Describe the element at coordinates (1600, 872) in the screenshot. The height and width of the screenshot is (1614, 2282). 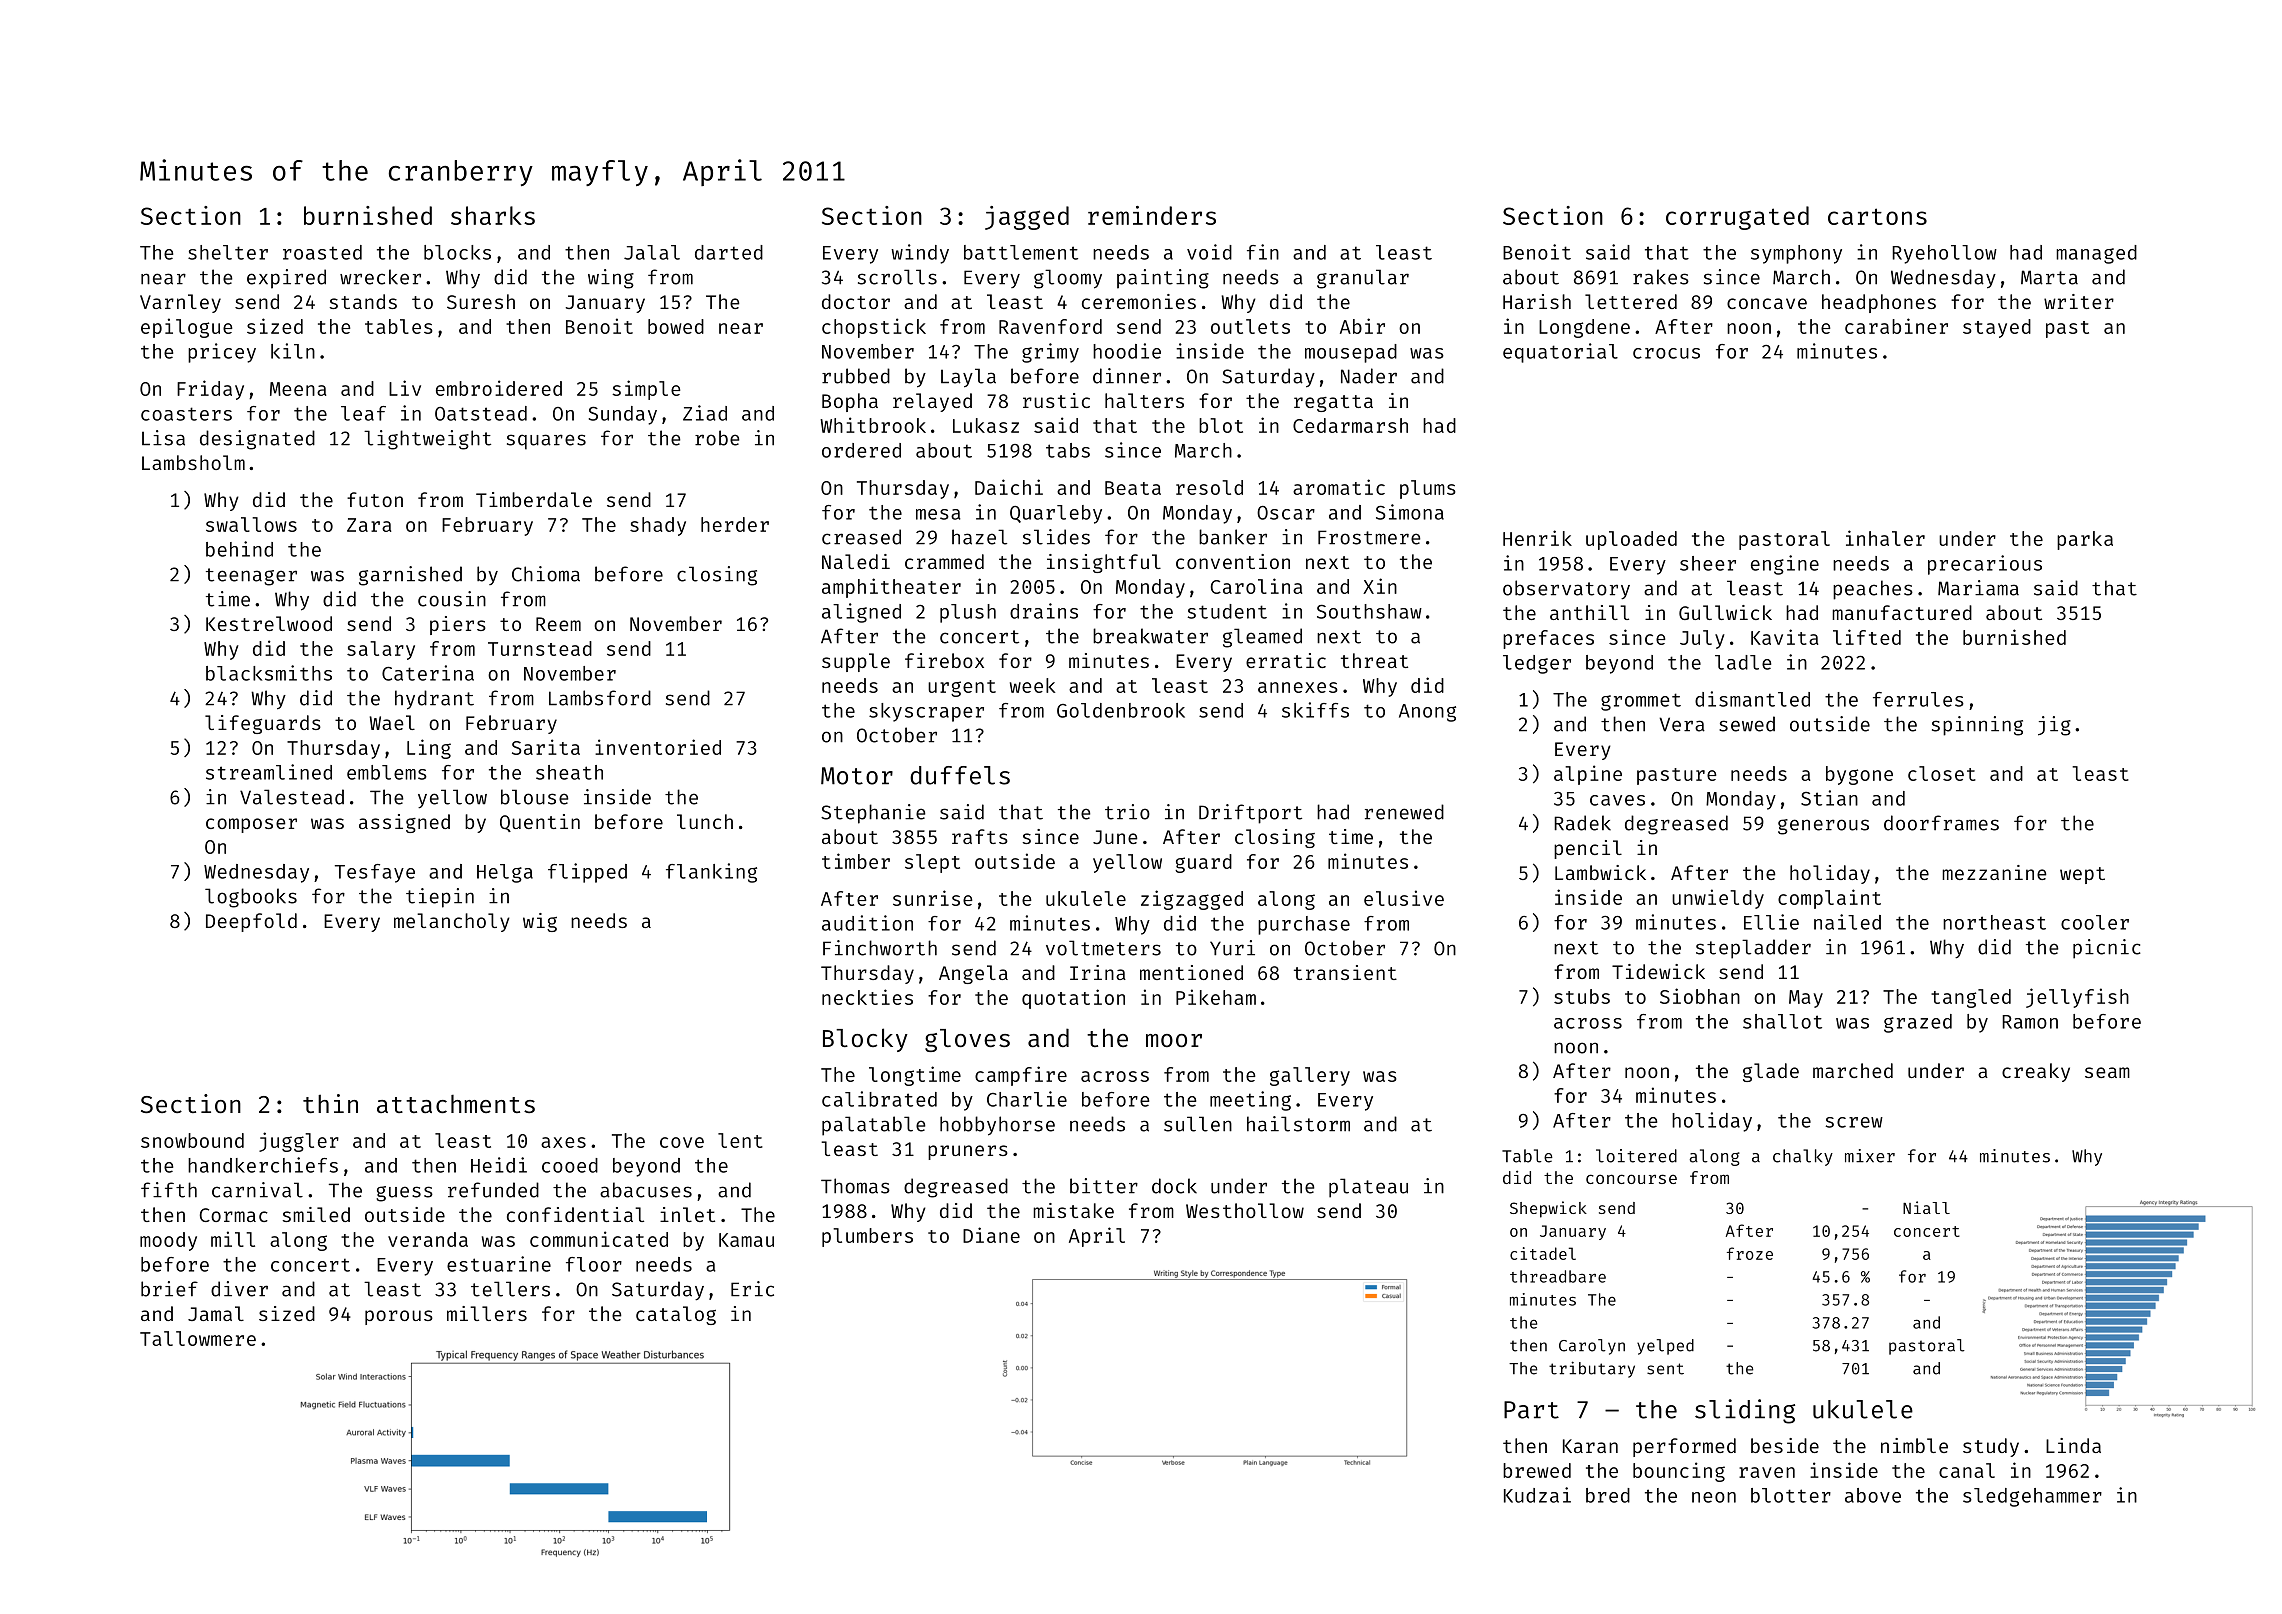
I see `Lambwick` at that location.
